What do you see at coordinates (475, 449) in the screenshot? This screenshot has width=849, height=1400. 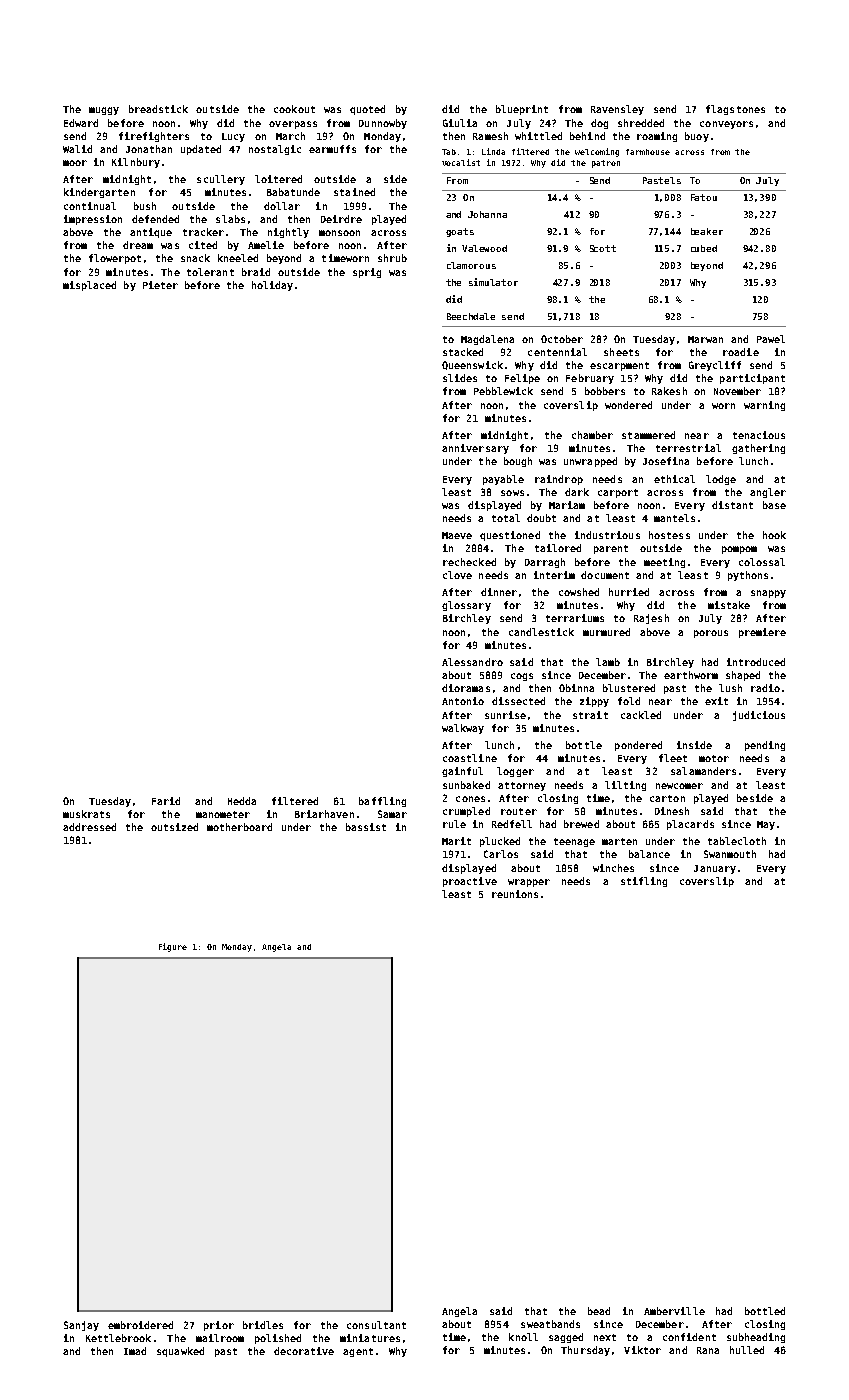 I see `anniversary` at bounding box center [475, 449].
